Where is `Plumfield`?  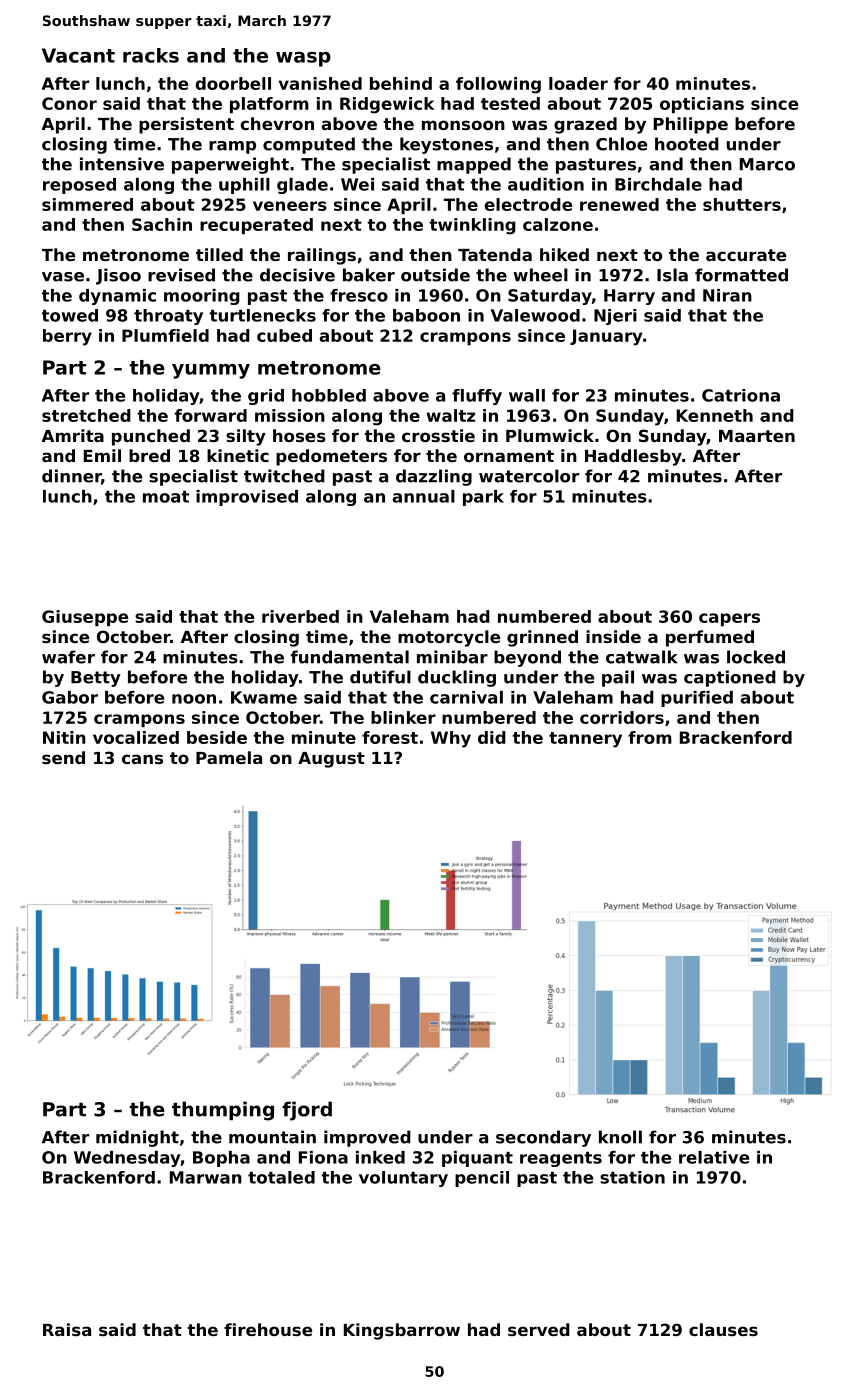 Plumfield is located at coordinates (165, 335).
